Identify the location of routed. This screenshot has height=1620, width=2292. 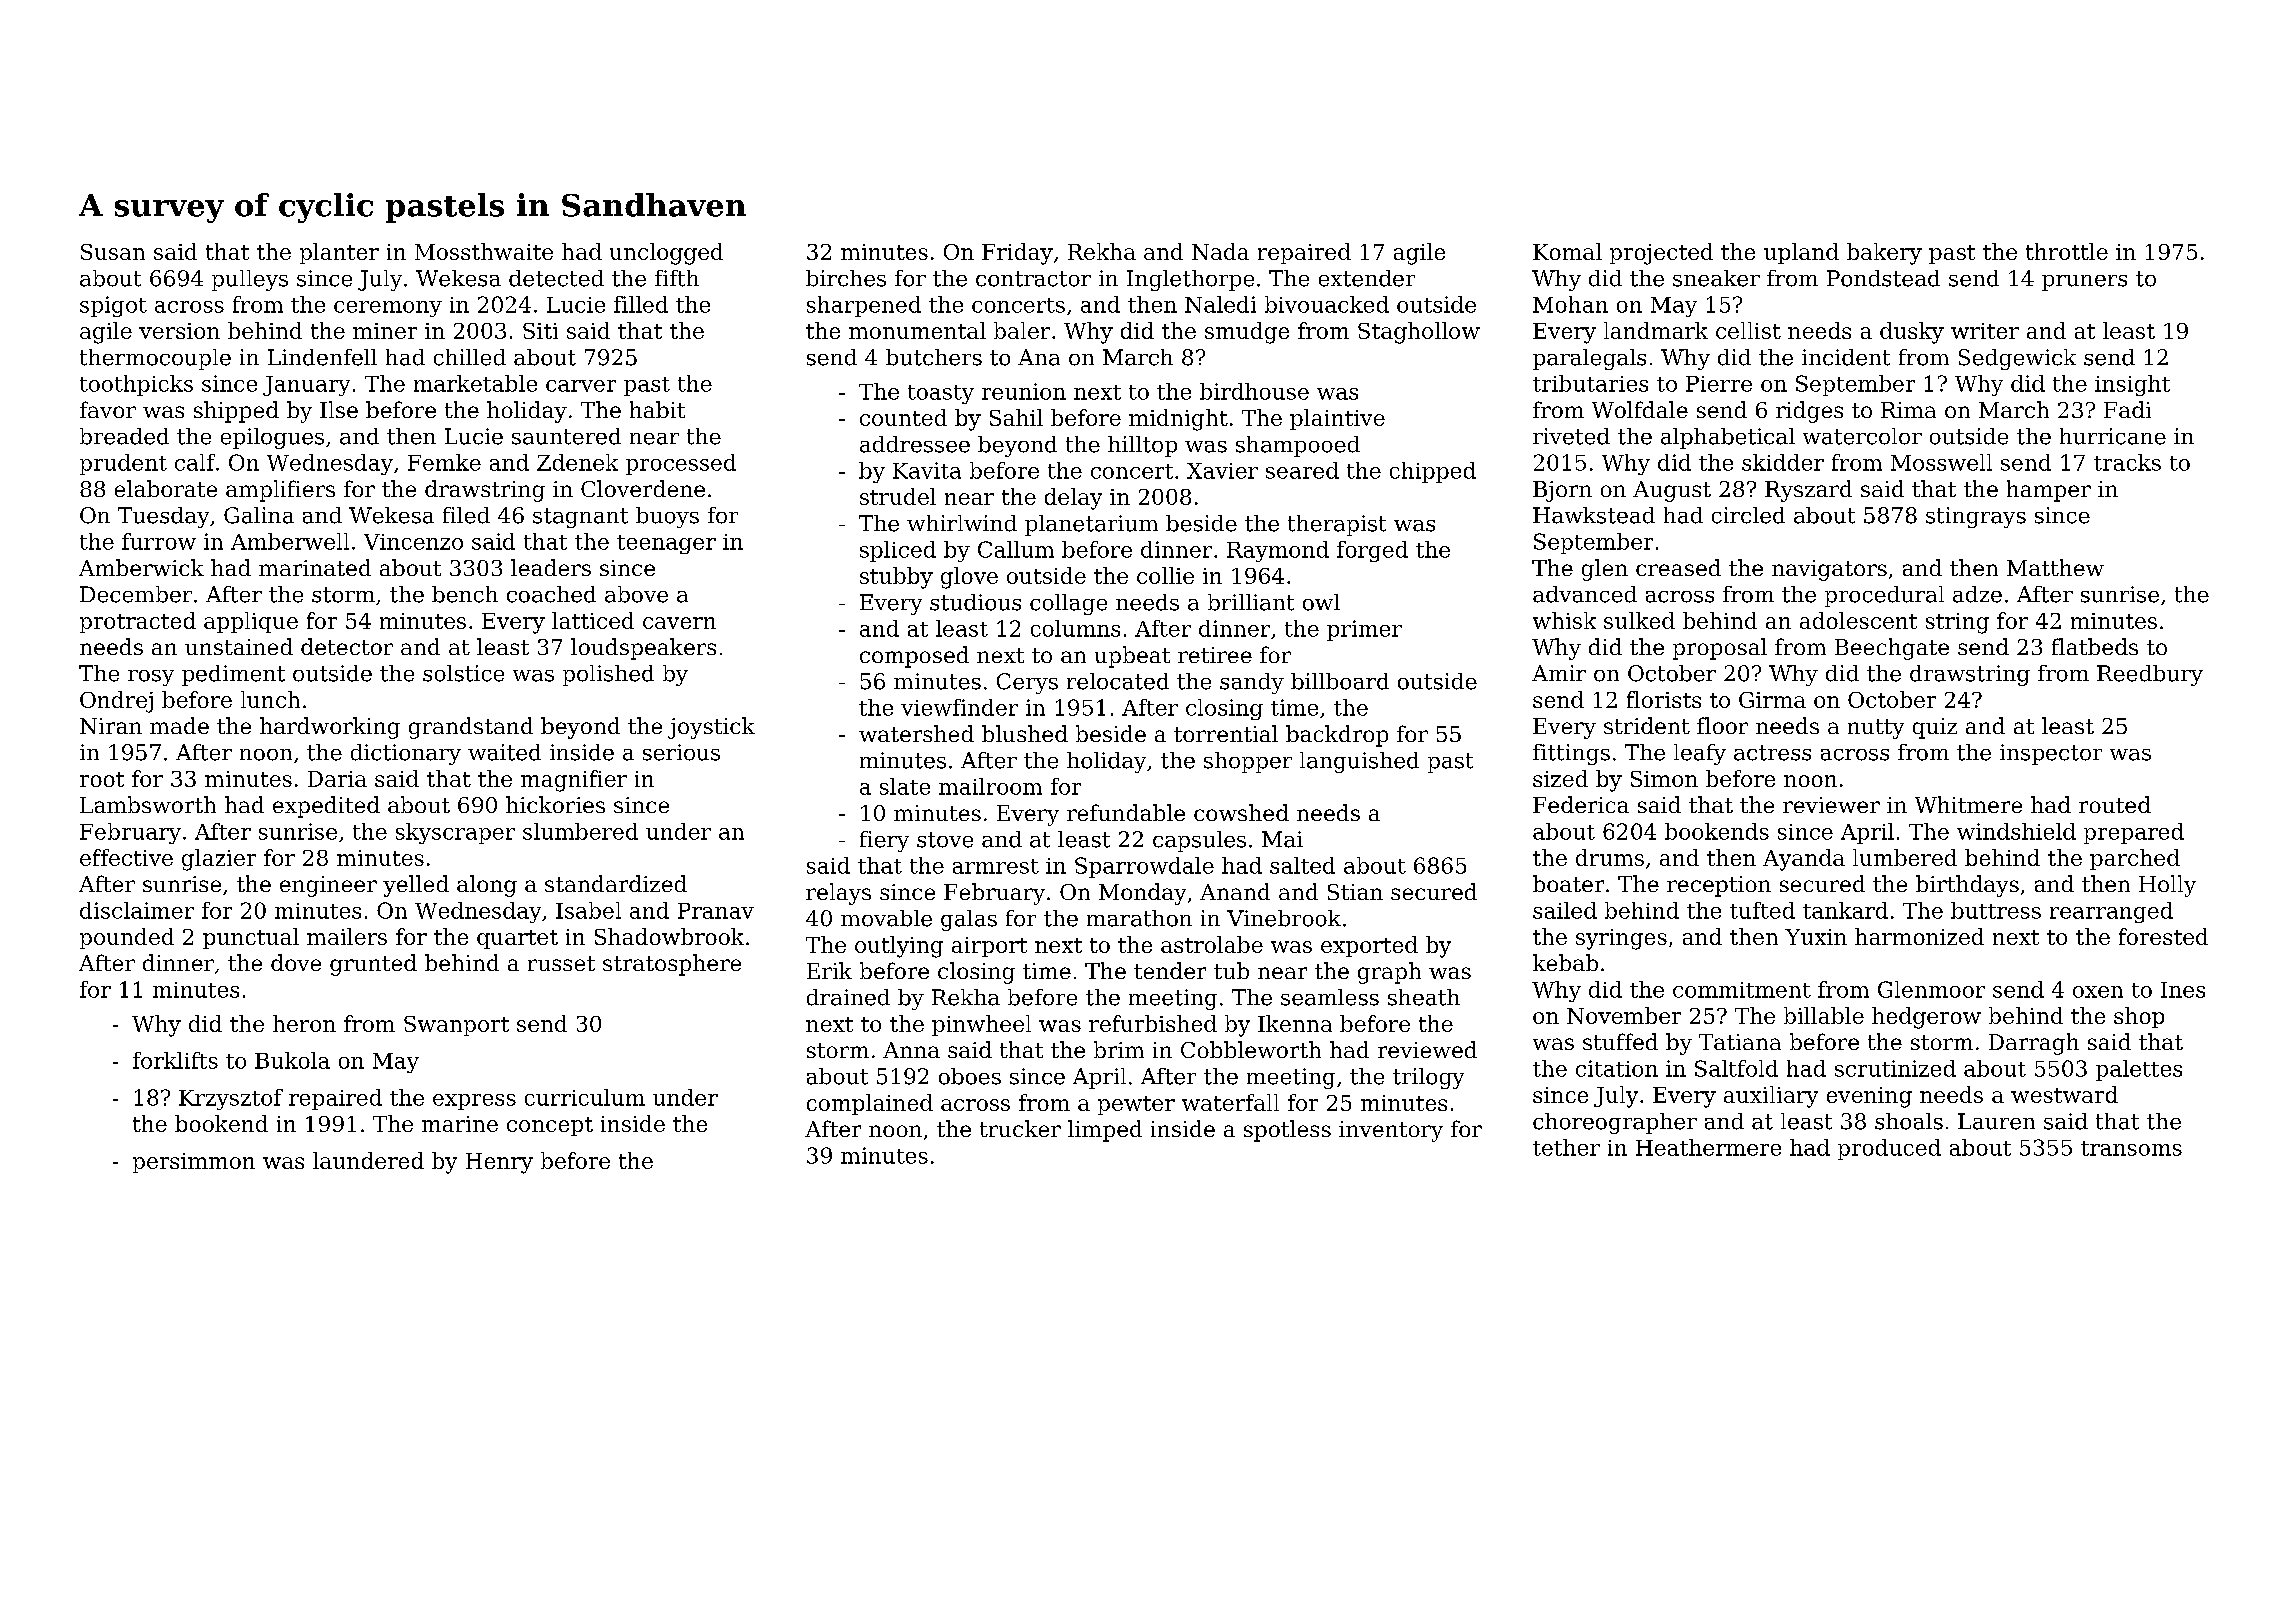
(2115, 804).
